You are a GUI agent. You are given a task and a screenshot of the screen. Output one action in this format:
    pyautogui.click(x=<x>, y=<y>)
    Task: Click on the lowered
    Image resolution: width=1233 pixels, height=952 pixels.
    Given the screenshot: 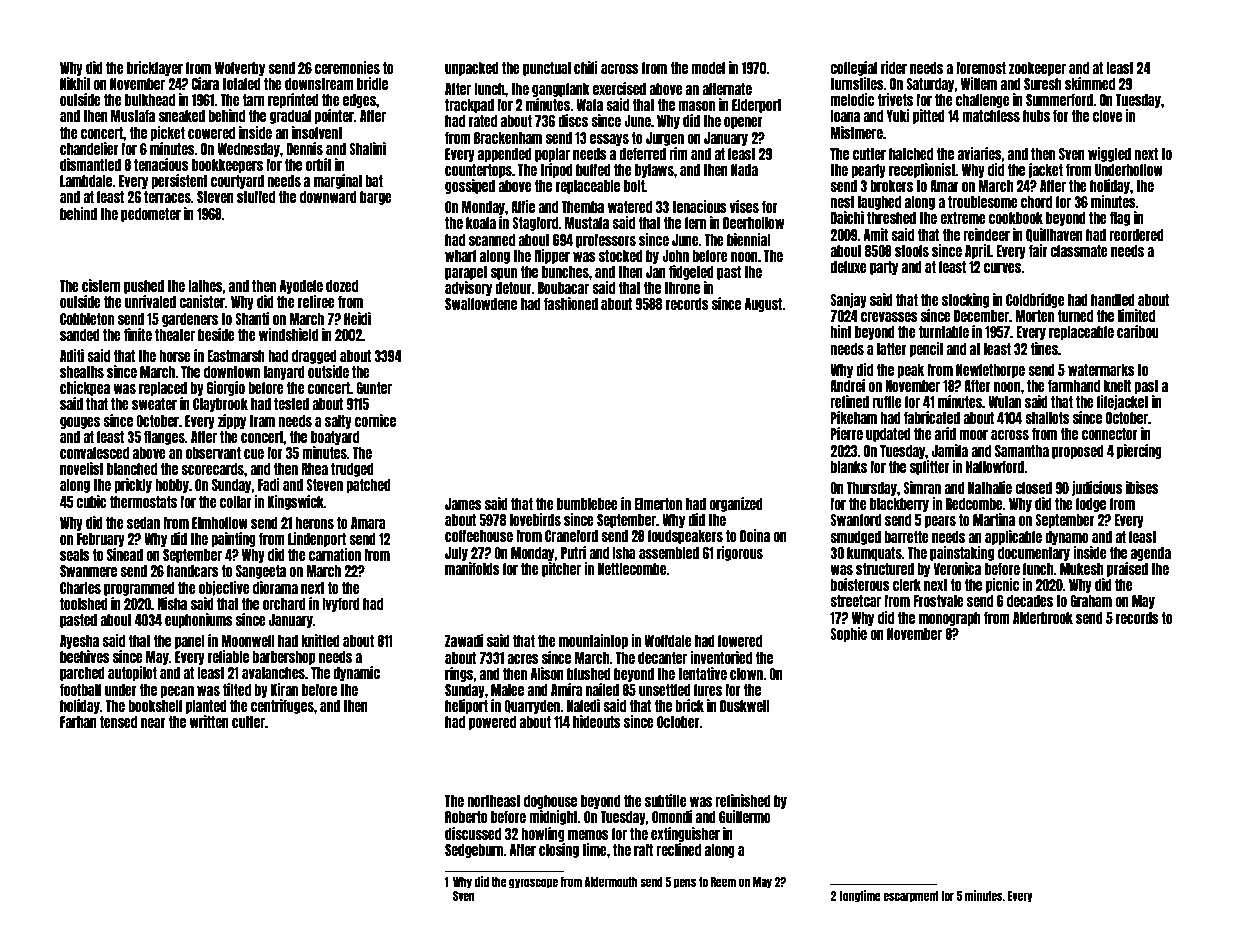 What is the action you would take?
    pyautogui.click(x=740, y=641)
